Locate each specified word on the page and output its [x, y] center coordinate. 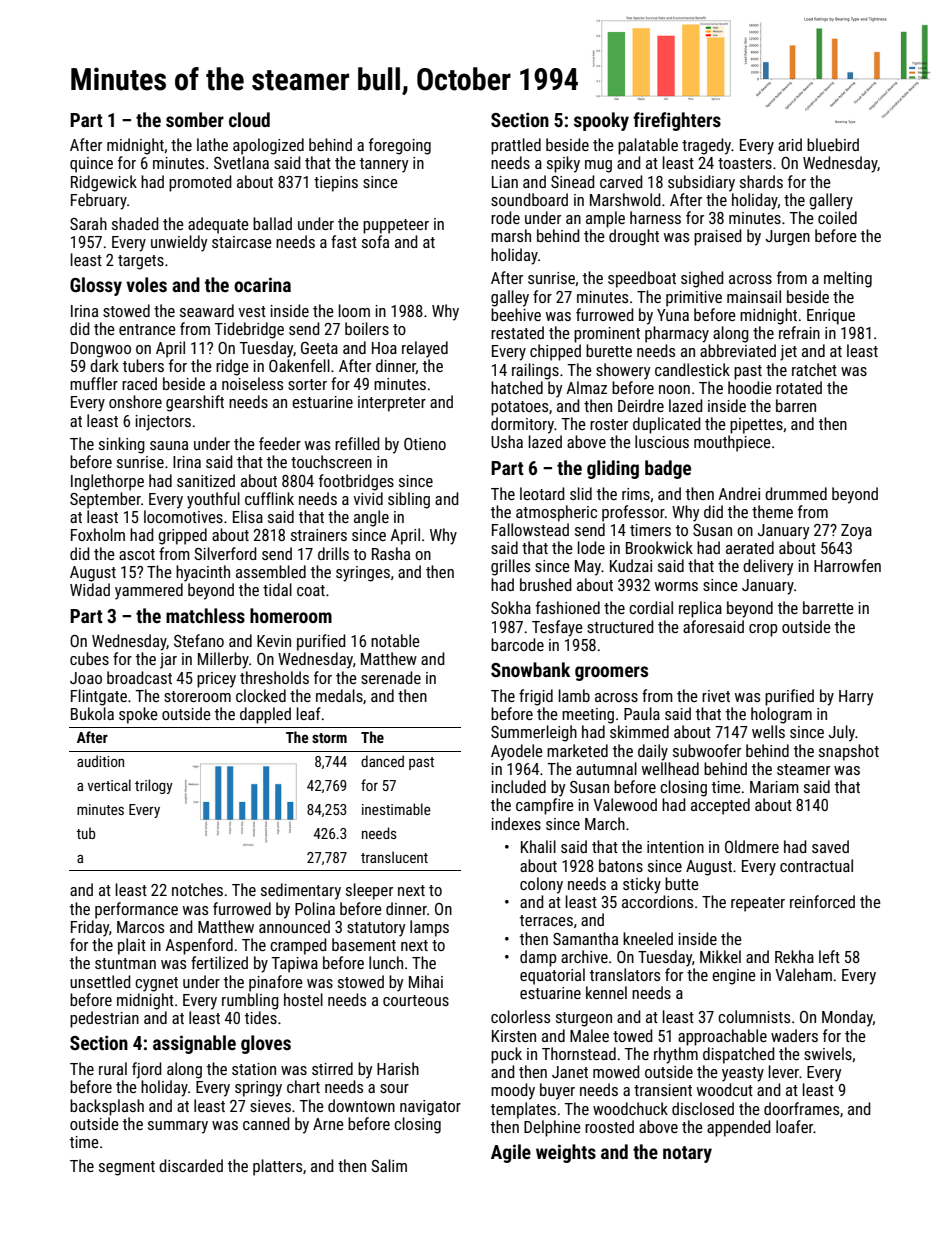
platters [277, 1167]
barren [796, 405]
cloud [249, 119]
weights [566, 1153]
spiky [563, 164]
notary [687, 1154]
